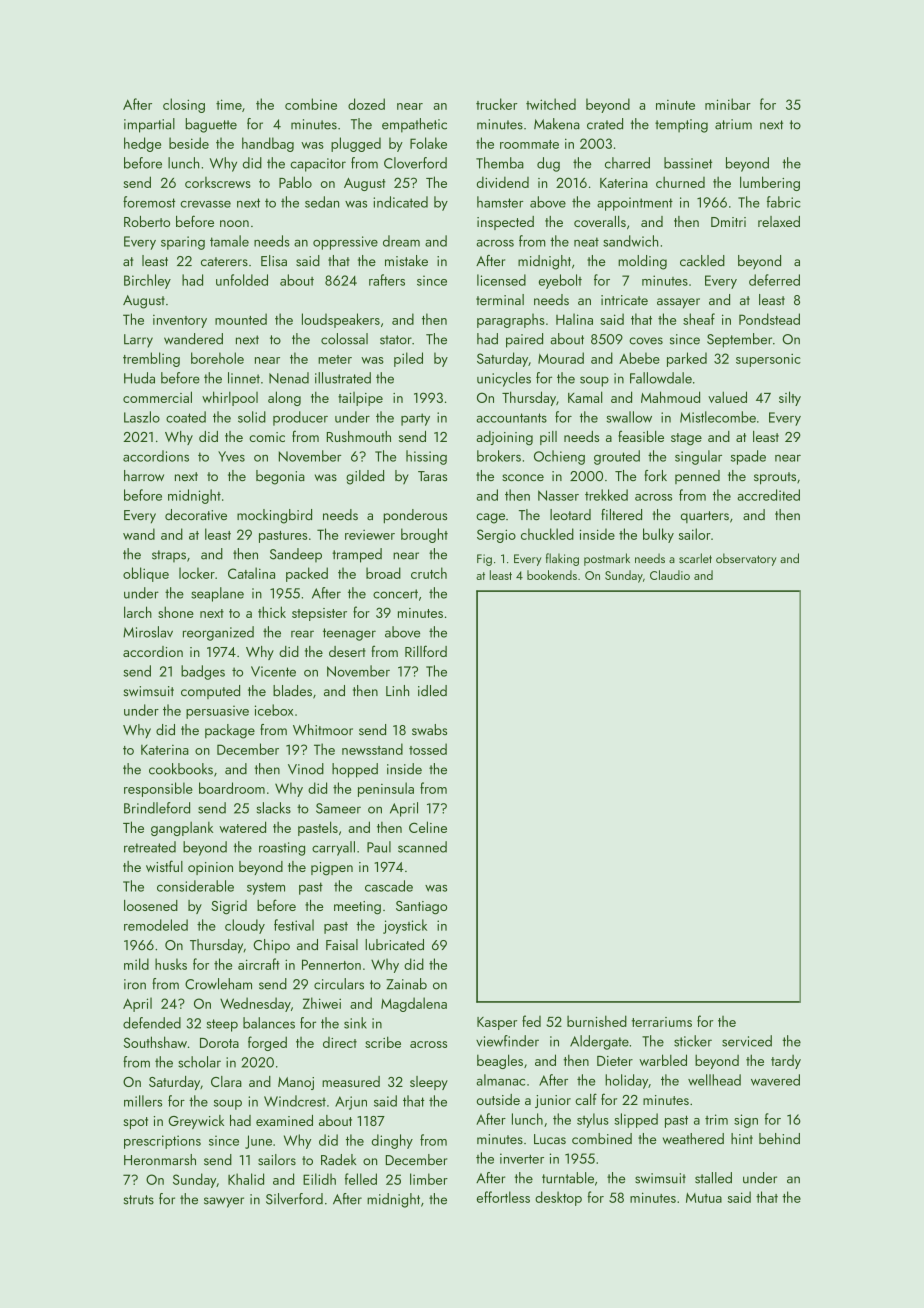 This document has width=924, height=1308. I want to click on serviced, so click(747, 1041).
